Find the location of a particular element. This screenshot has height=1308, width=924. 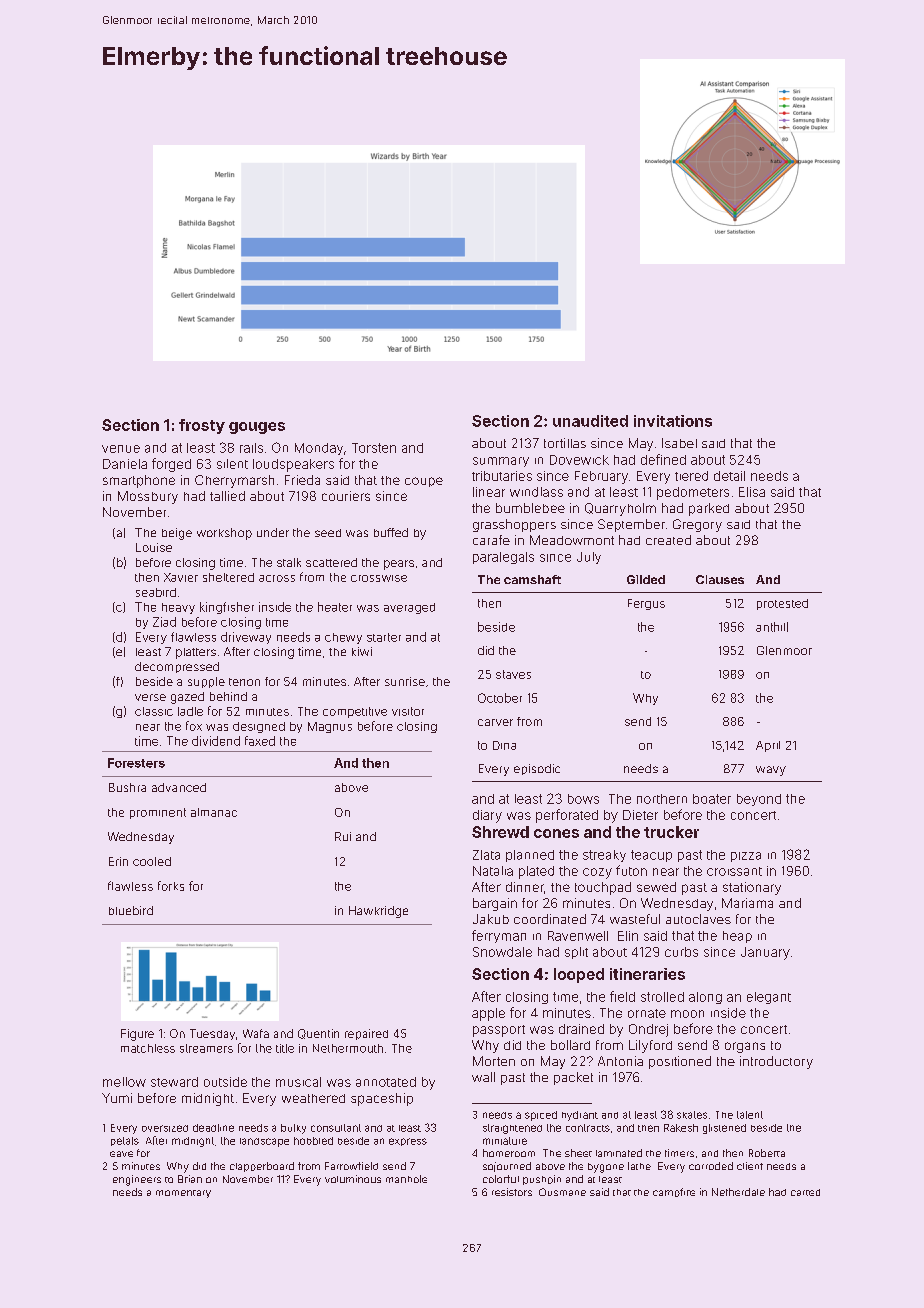

matchless is located at coordinates (148, 1048).
